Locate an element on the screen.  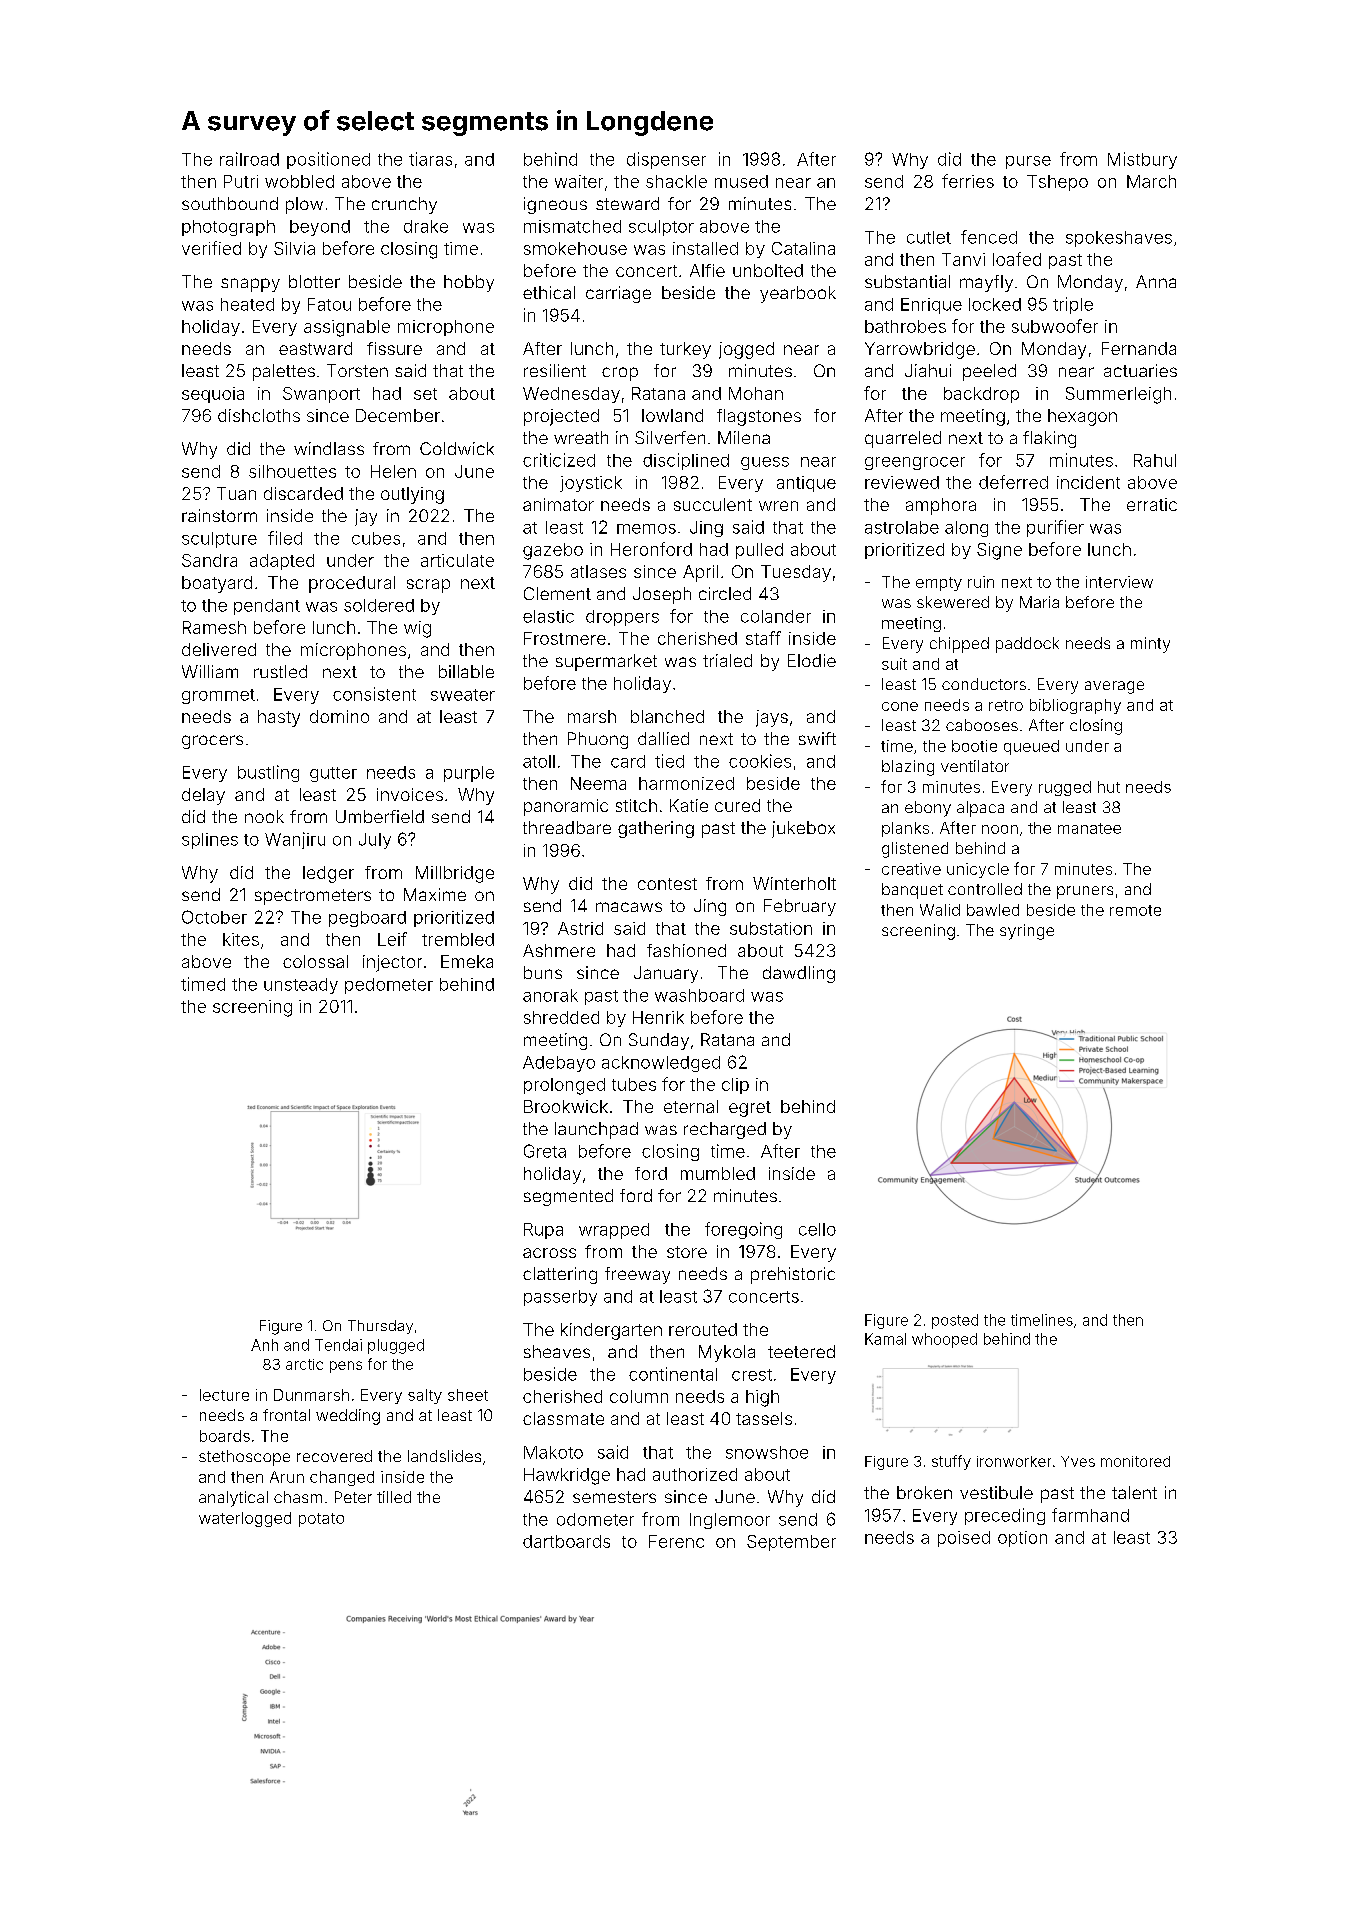
potato is located at coordinates (321, 1520).
